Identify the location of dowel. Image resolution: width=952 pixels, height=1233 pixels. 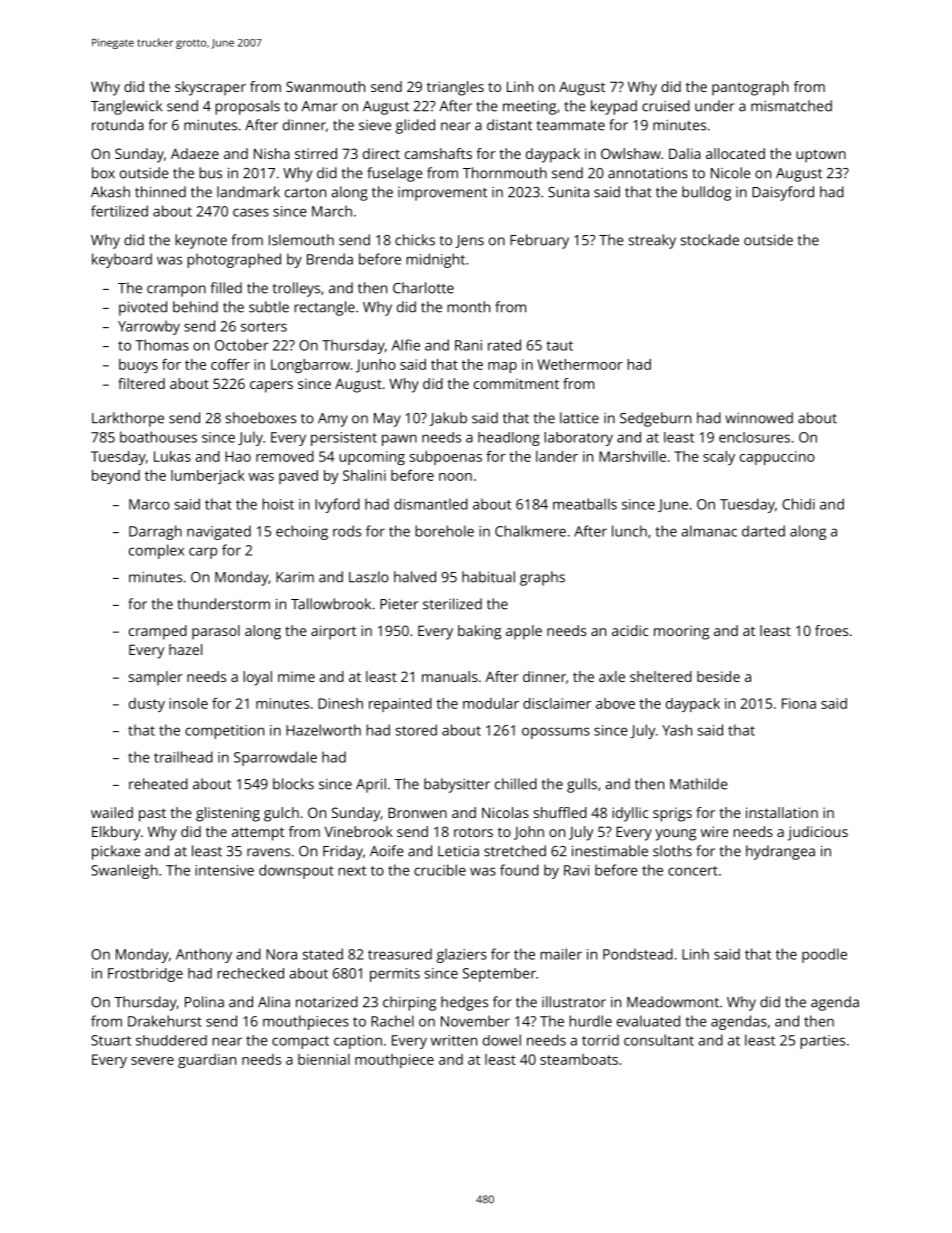
(502, 1040).
